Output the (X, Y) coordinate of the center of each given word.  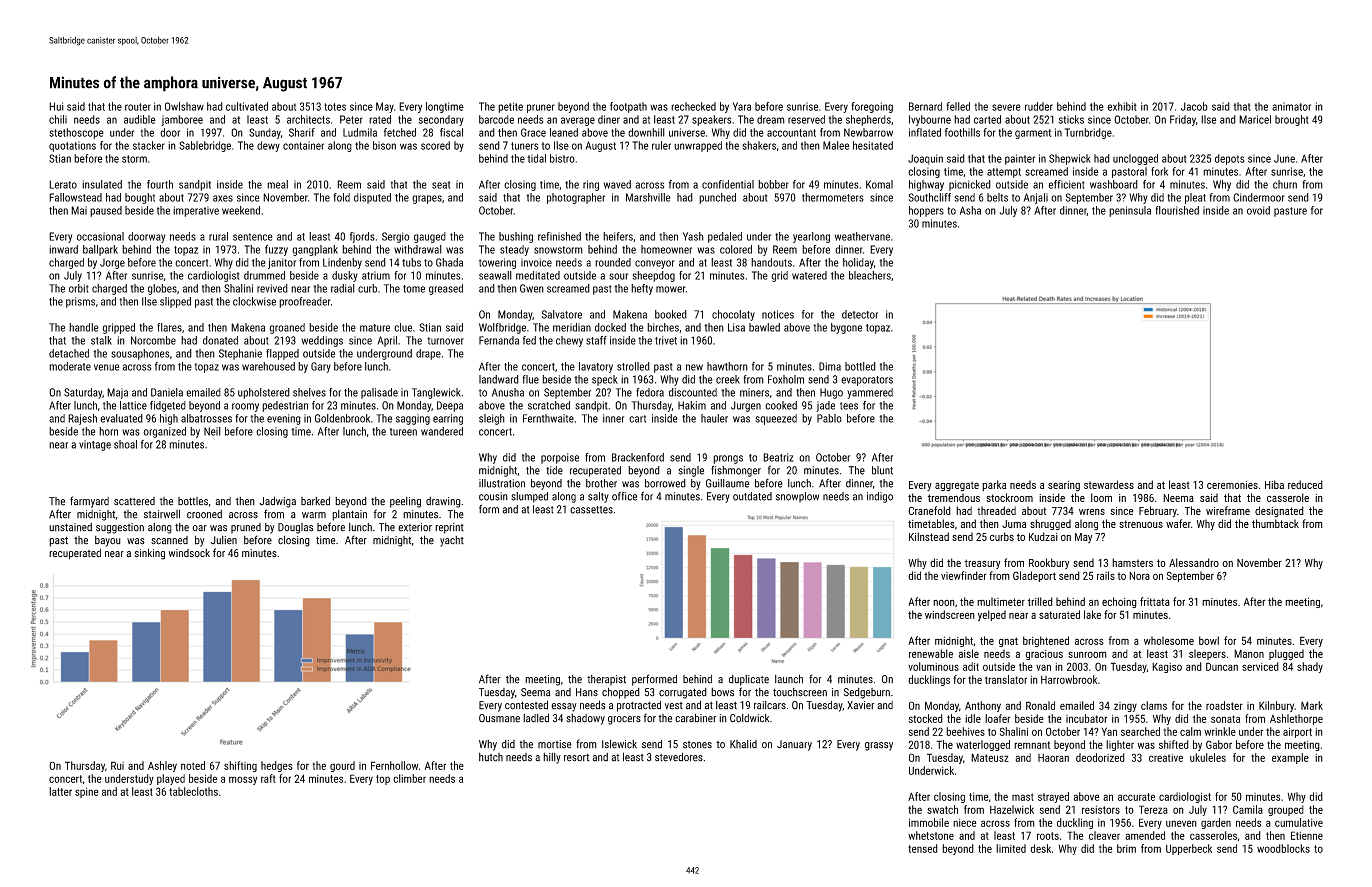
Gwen (532, 288)
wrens (1092, 512)
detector (860, 314)
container (303, 145)
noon (944, 603)
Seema (535, 692)
